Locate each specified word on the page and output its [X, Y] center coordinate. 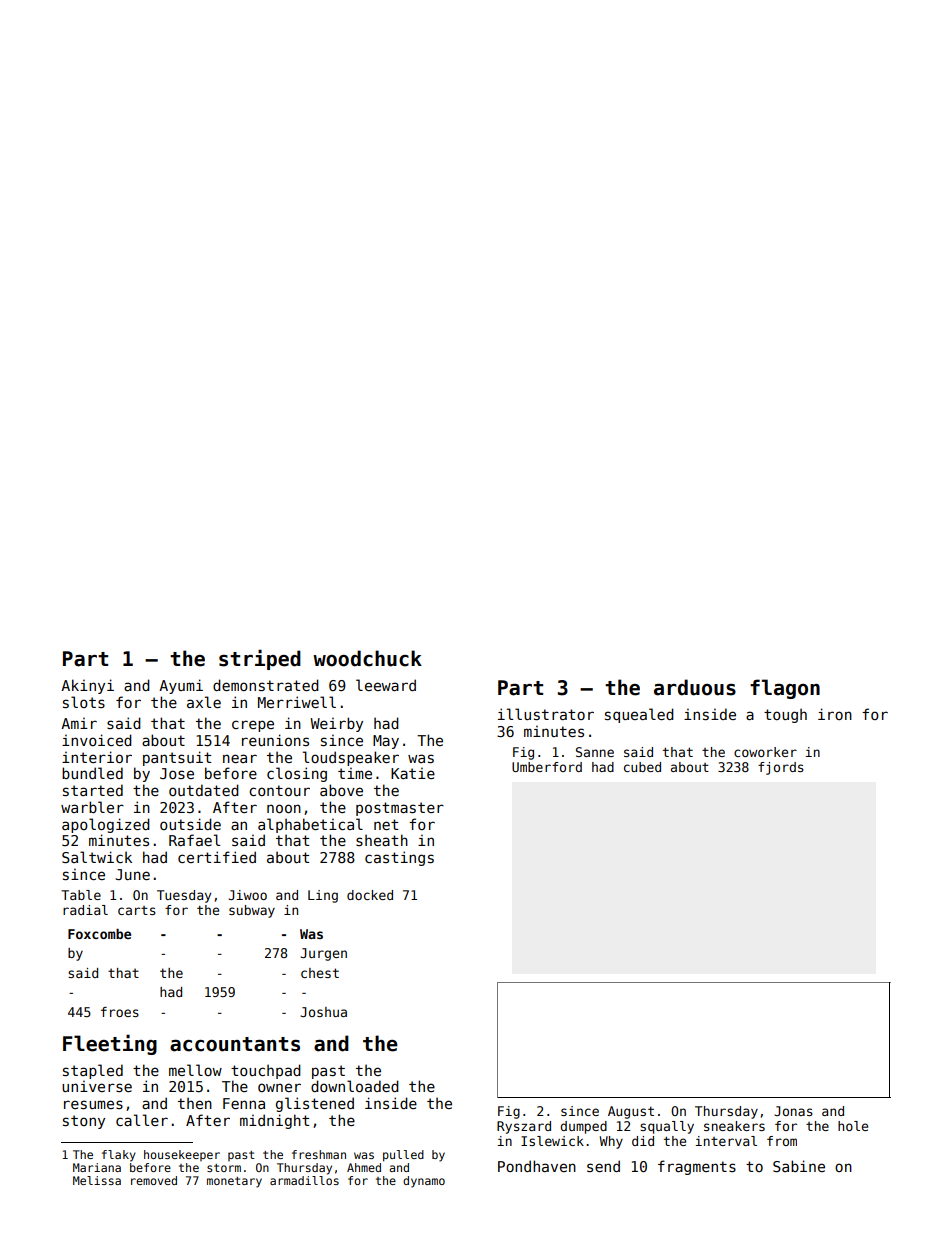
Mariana [97, 1167]
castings [399, 858]
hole [853, 1126]
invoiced [97, 740]
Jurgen [324, 954]
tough [785, 715]
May [386, 742]
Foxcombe [99, 934]
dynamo [424, 1182]
